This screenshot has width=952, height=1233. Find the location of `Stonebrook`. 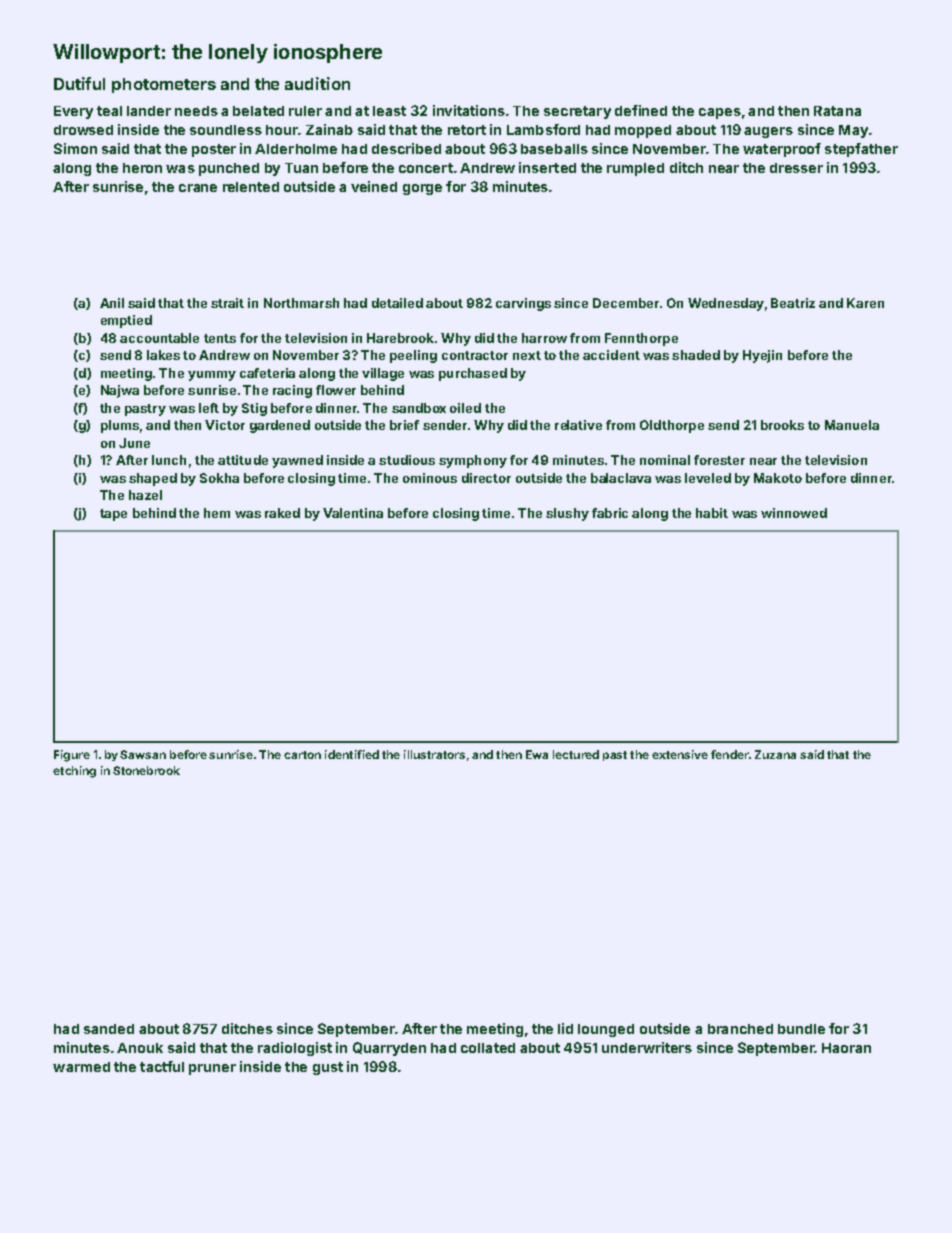

Stonebrook is located at coordinates (146, 770).
